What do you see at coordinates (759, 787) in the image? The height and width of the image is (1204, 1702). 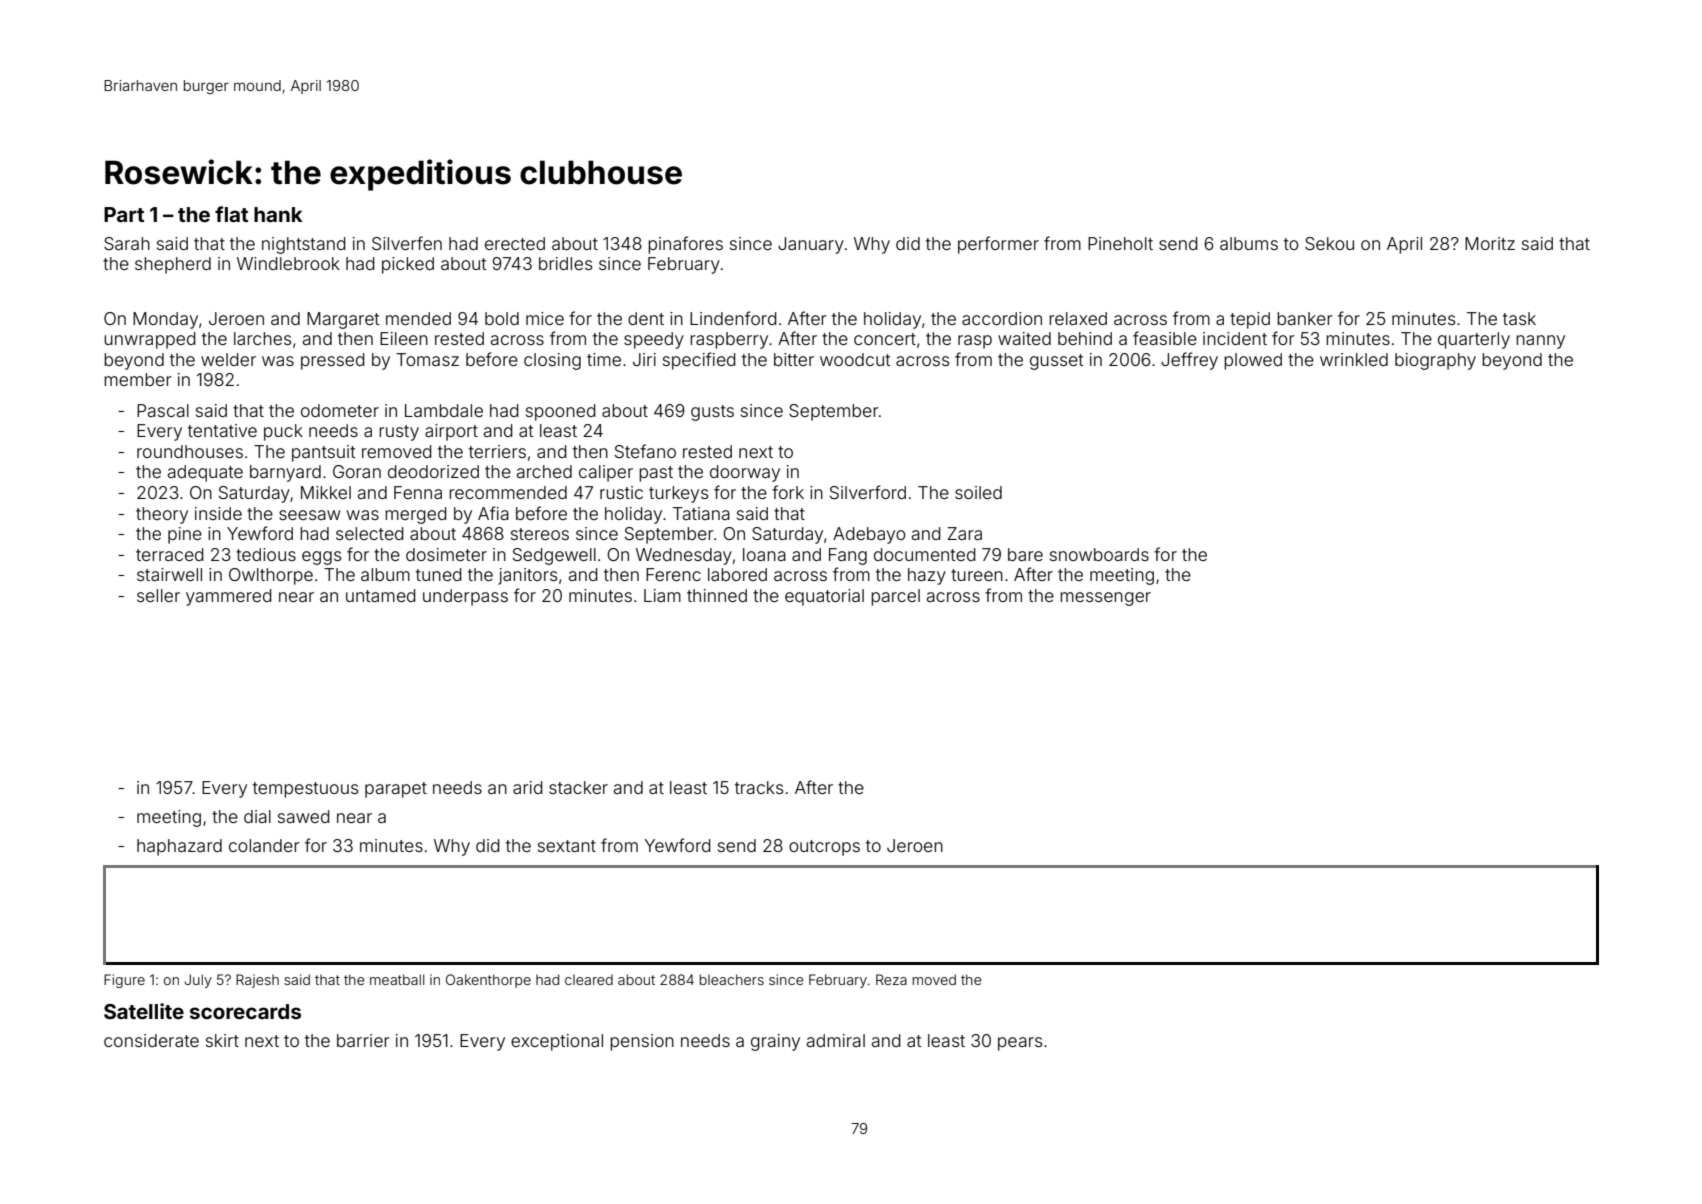 I see `tracks` at bounding box center [759, 787].
